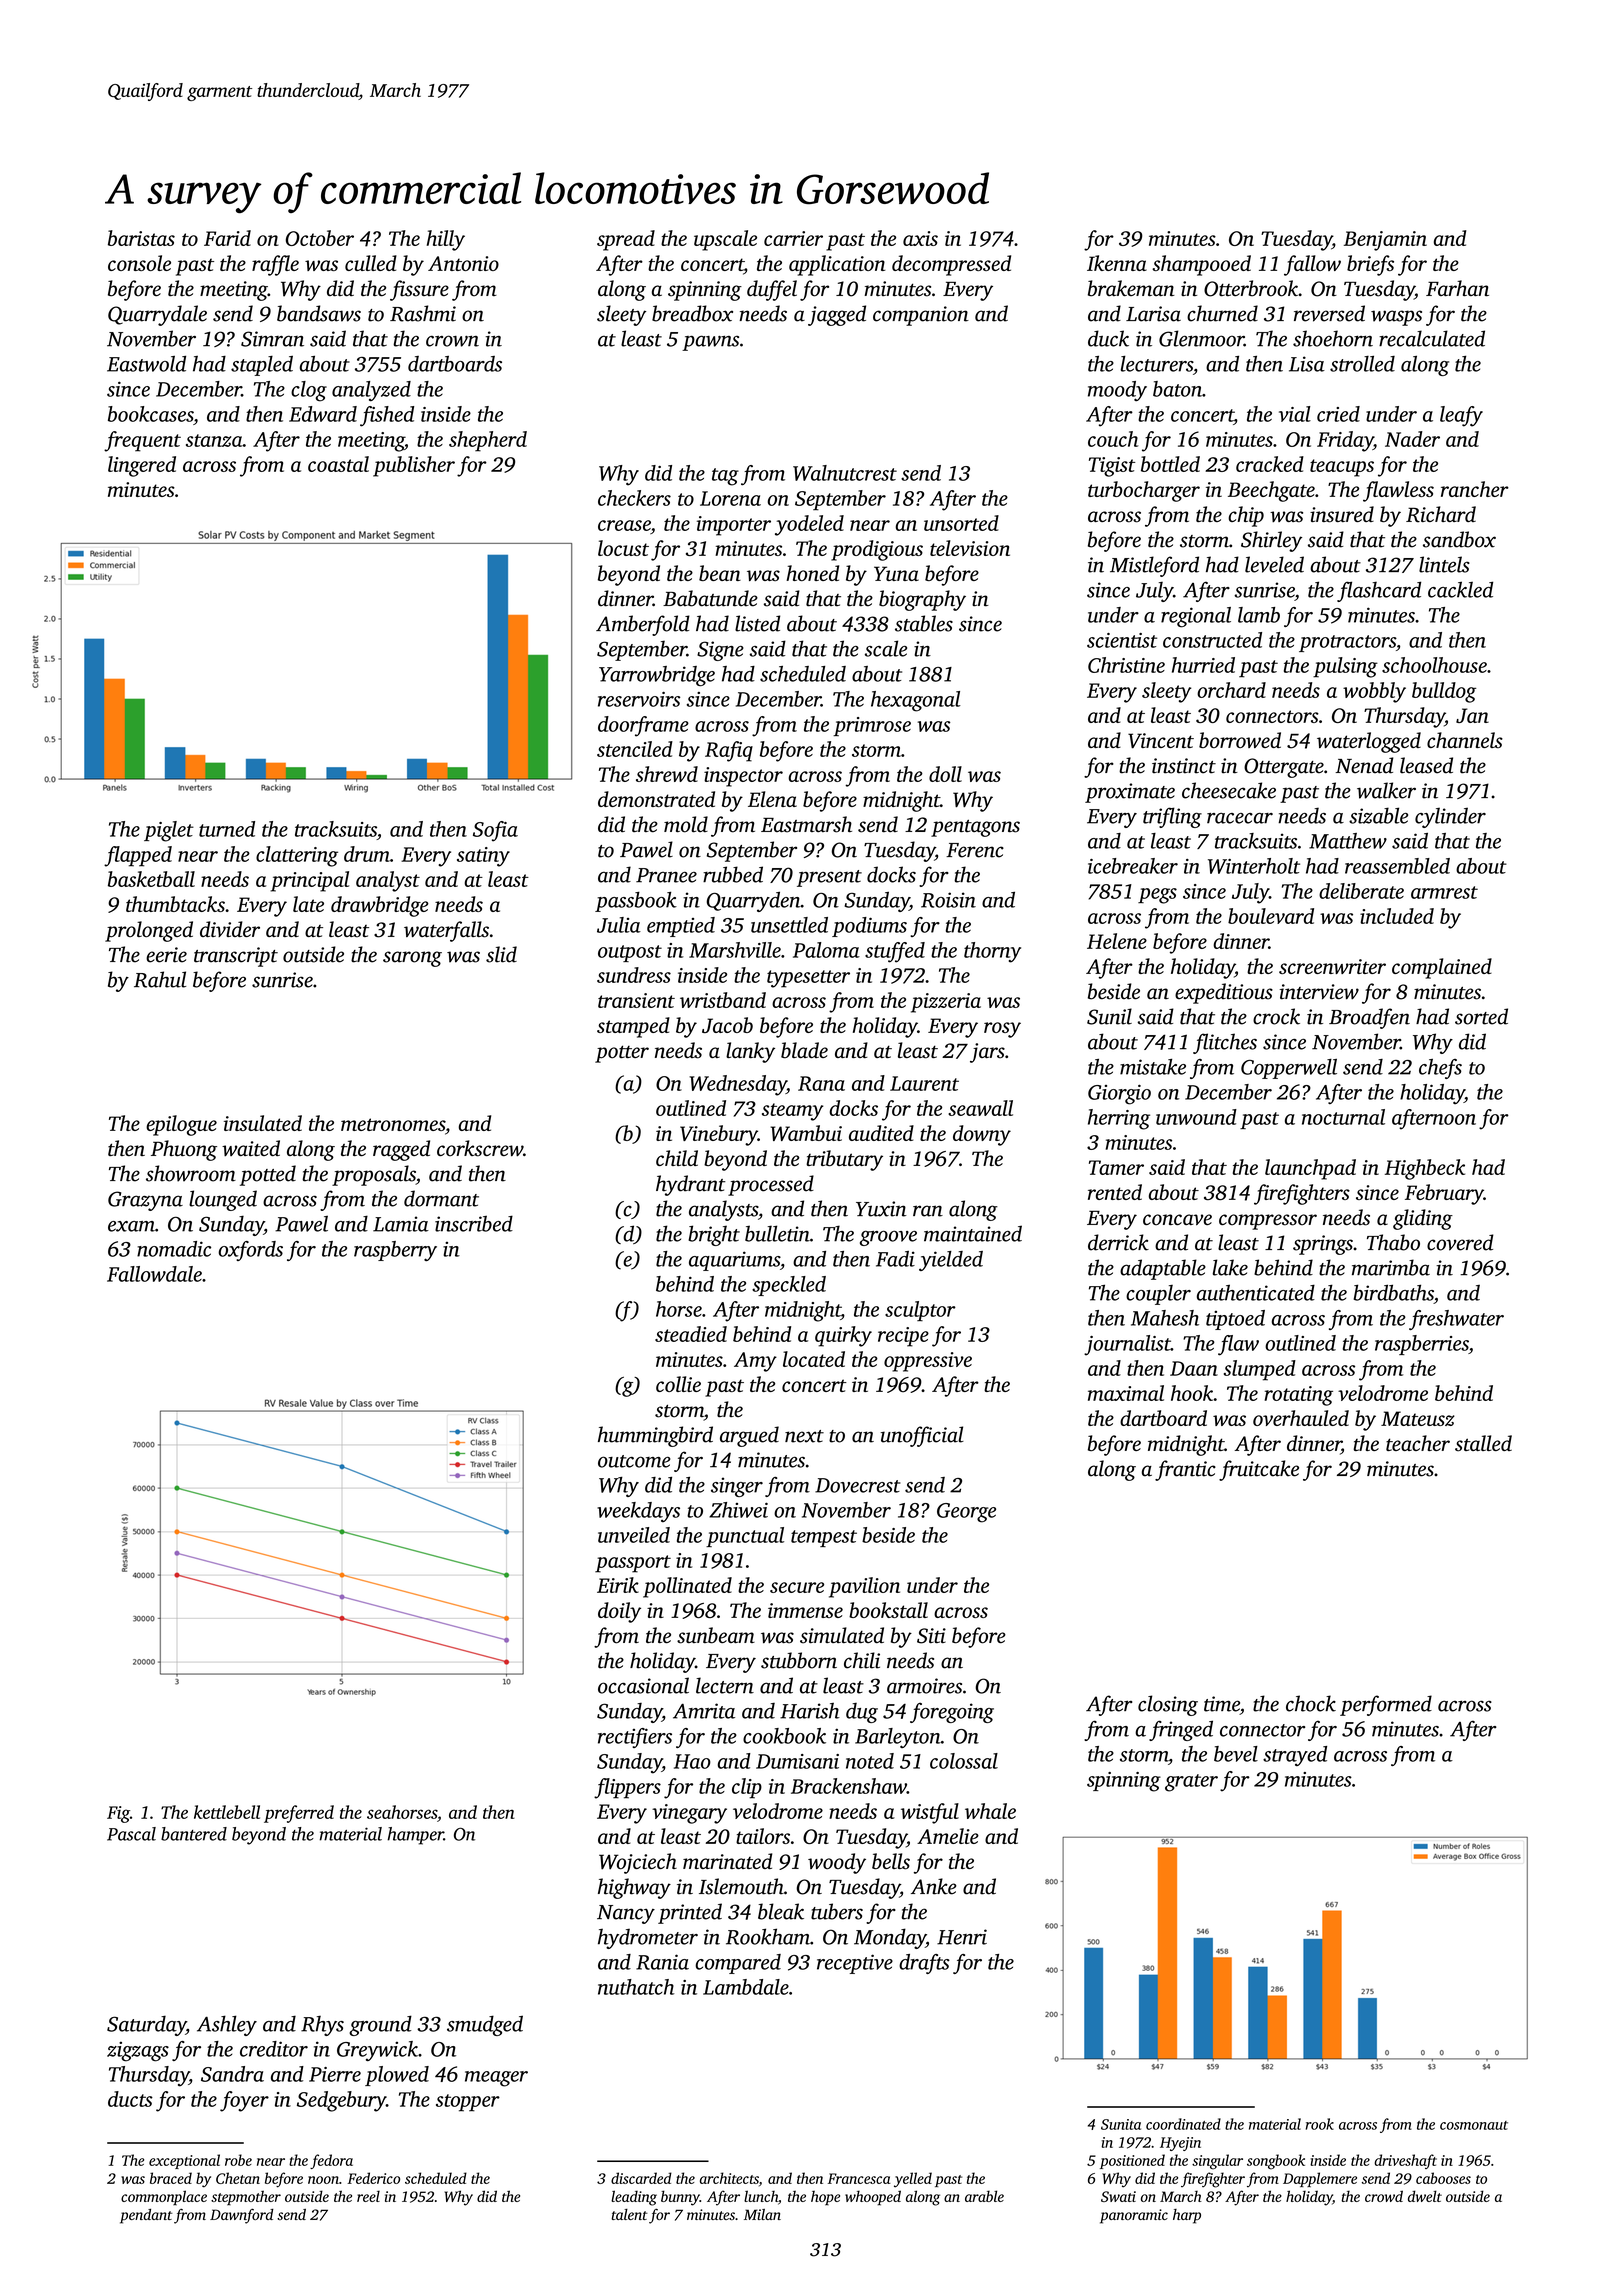  I want to click on turbocharger, so click(1144, 491).
